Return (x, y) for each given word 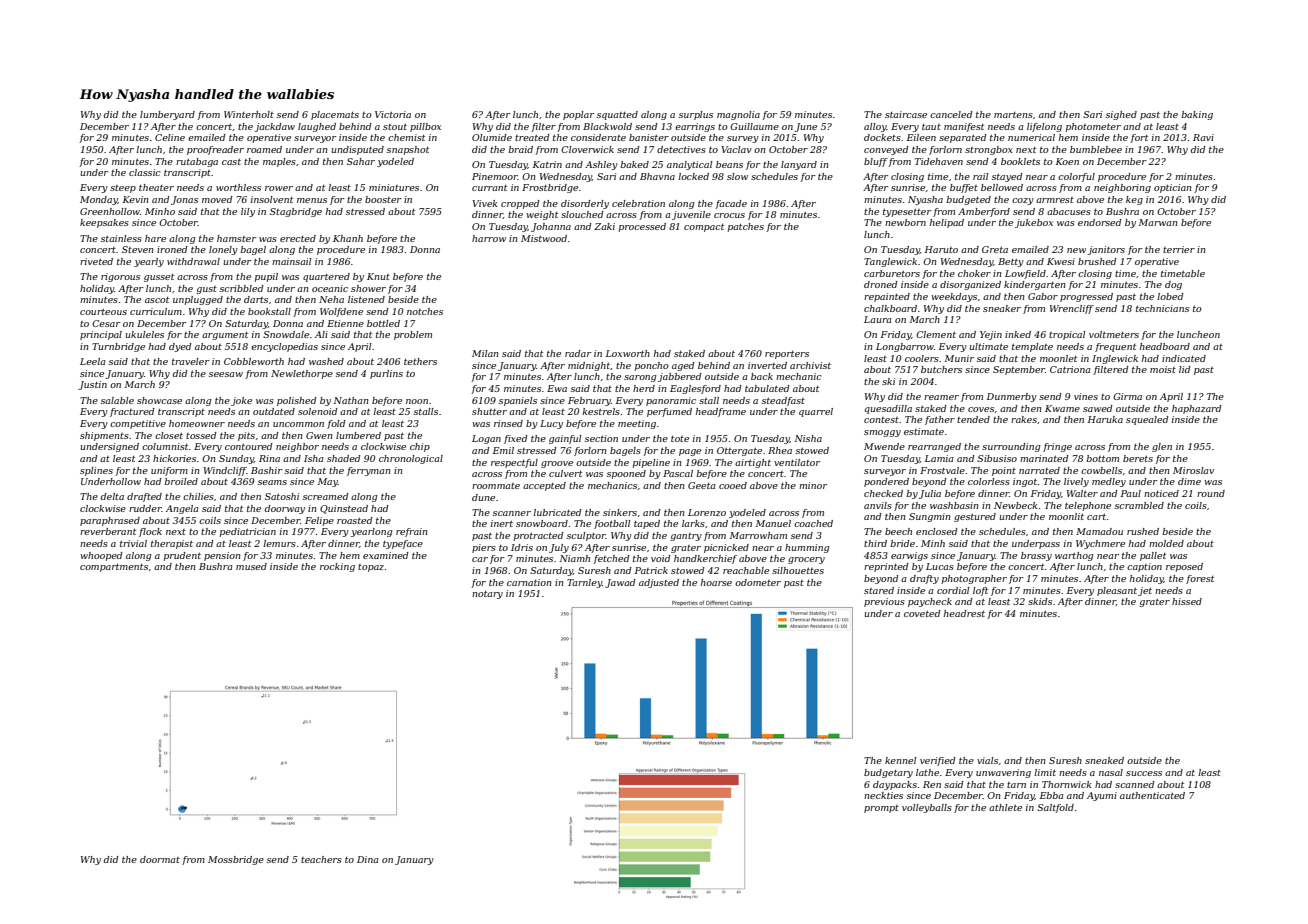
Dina (368, 859)
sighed (1121, 115)
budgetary (888, 773)
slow (737, 176)
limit (1045, 772)
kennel (901, 760)
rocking (337, 567)
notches (425, 311)
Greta (995, 249)
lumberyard (167, 115)
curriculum (156, 311)
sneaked (1104, 760)
